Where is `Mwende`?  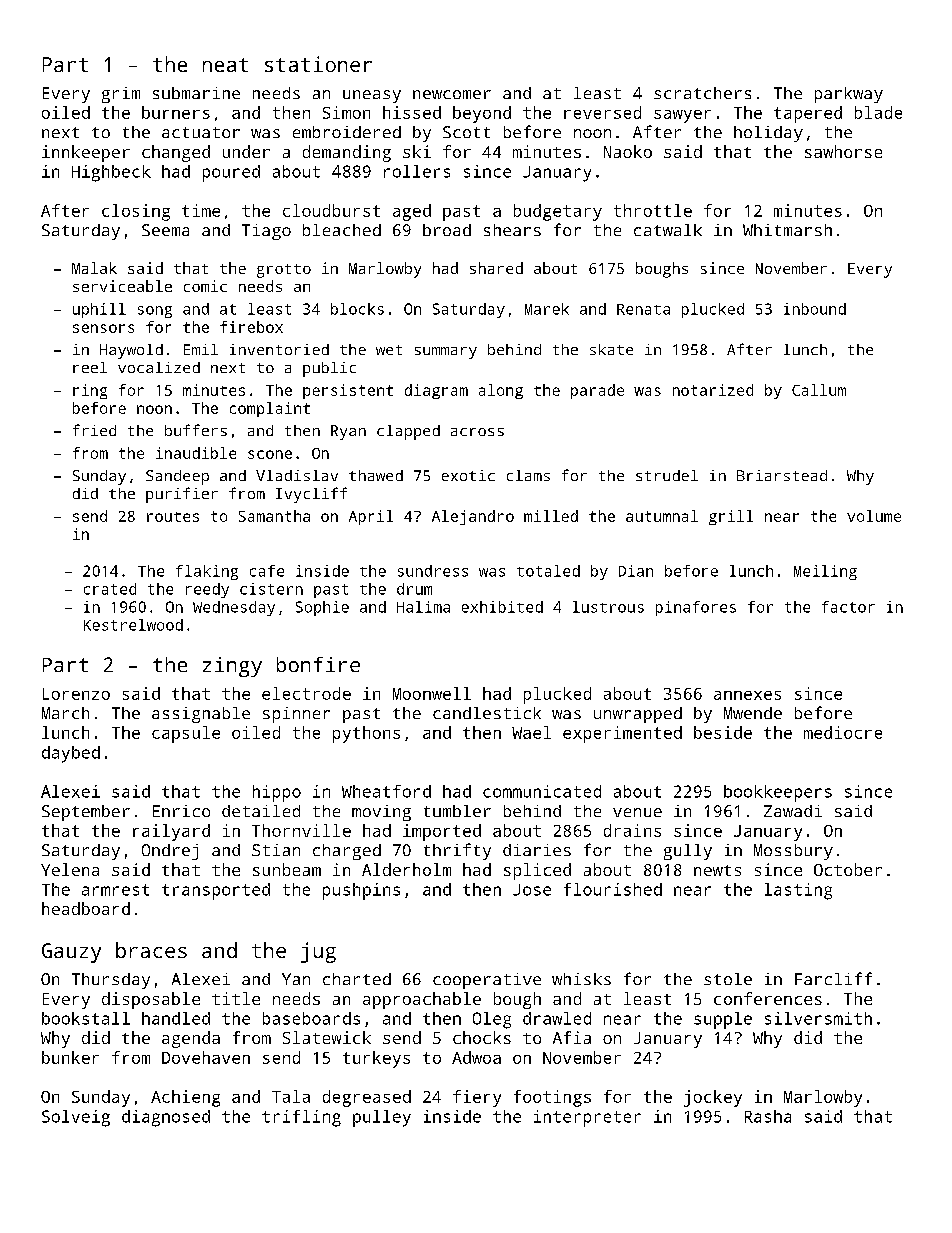
Mwende is located at coordinates (753, 713).
